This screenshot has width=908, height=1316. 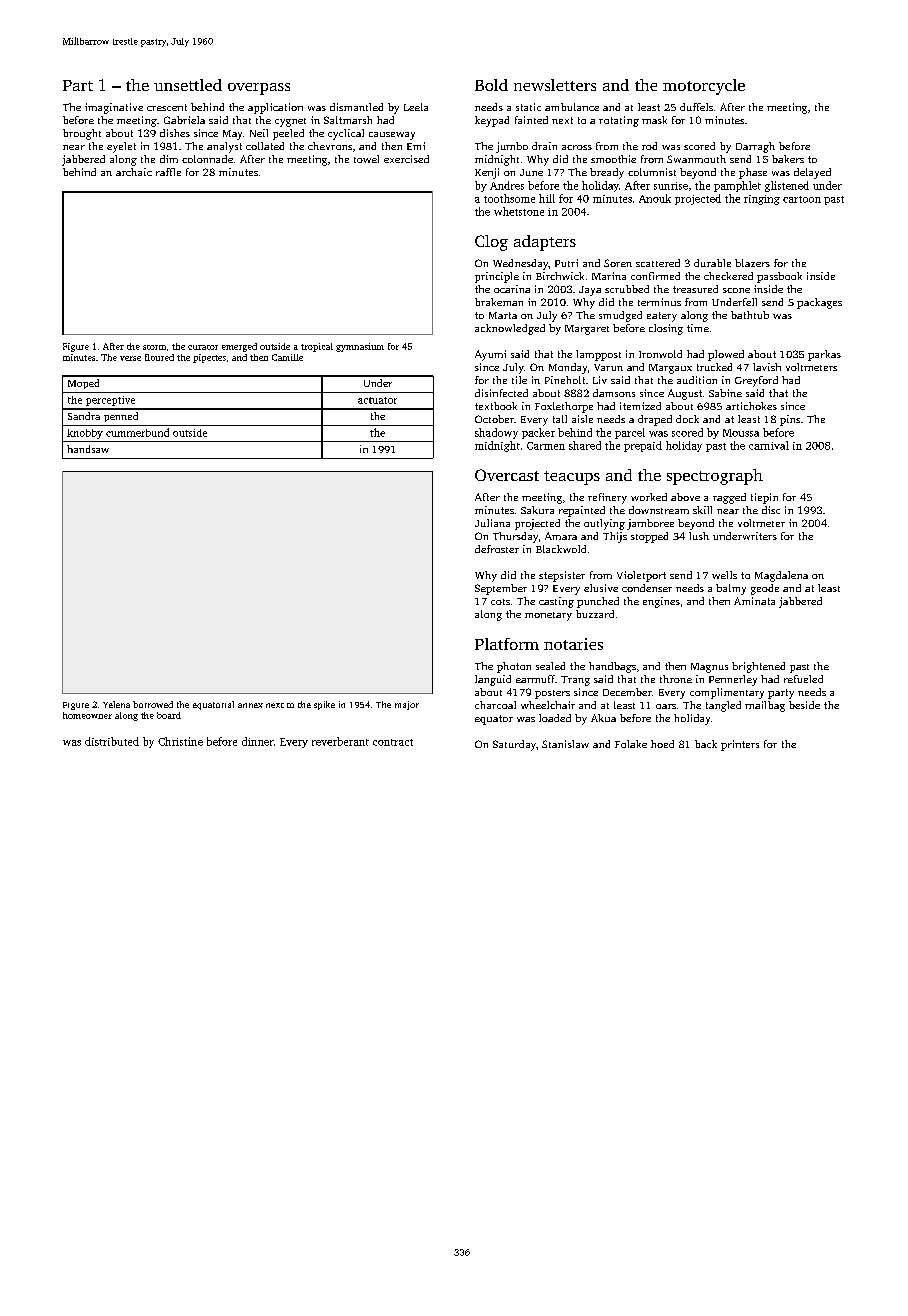 What do you see at coordinates (819, 303) in the screenshot?
I see `packages` at bounding box center [819, 303].
